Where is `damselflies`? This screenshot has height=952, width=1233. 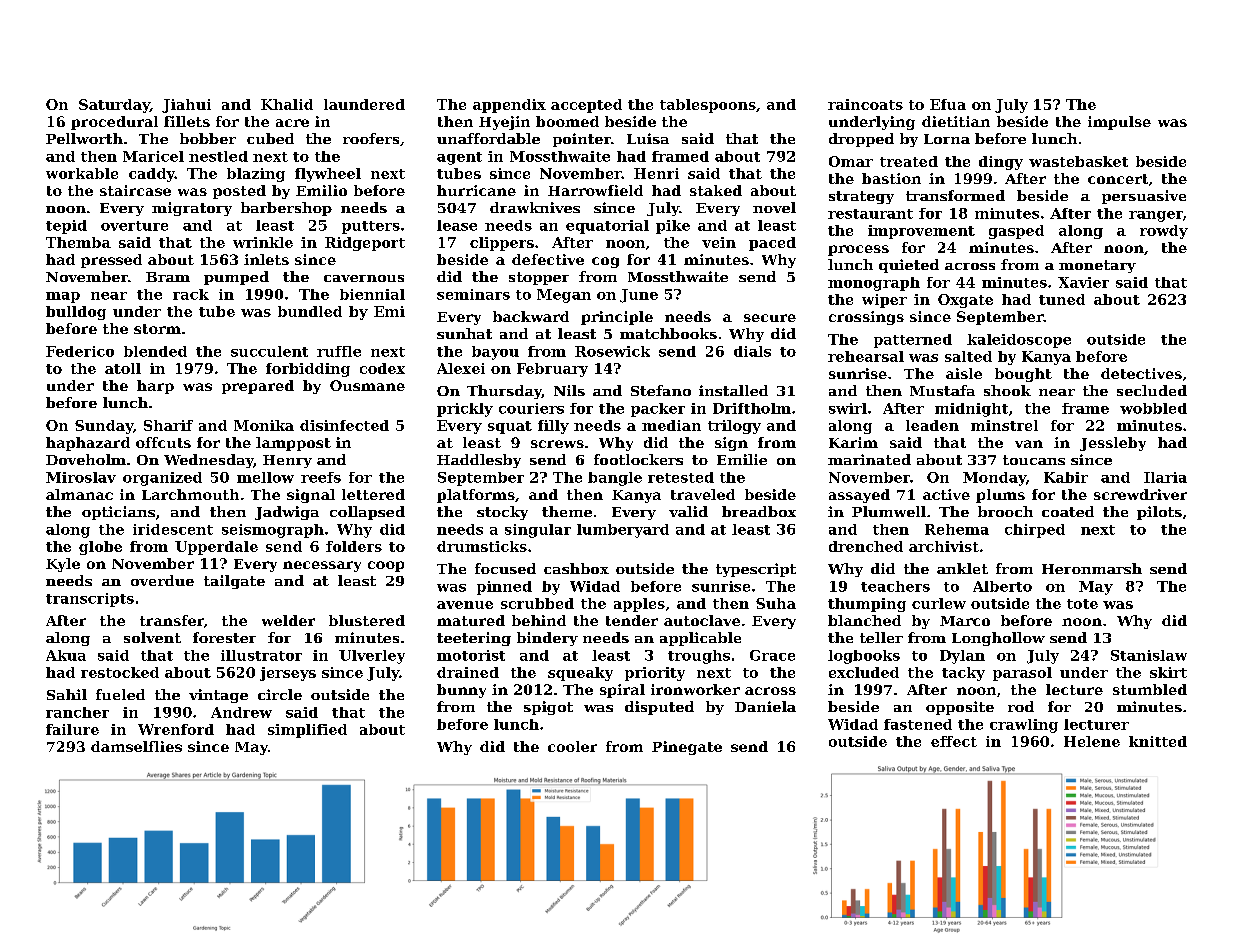
damselflies is located at coordinates (136, 746).
